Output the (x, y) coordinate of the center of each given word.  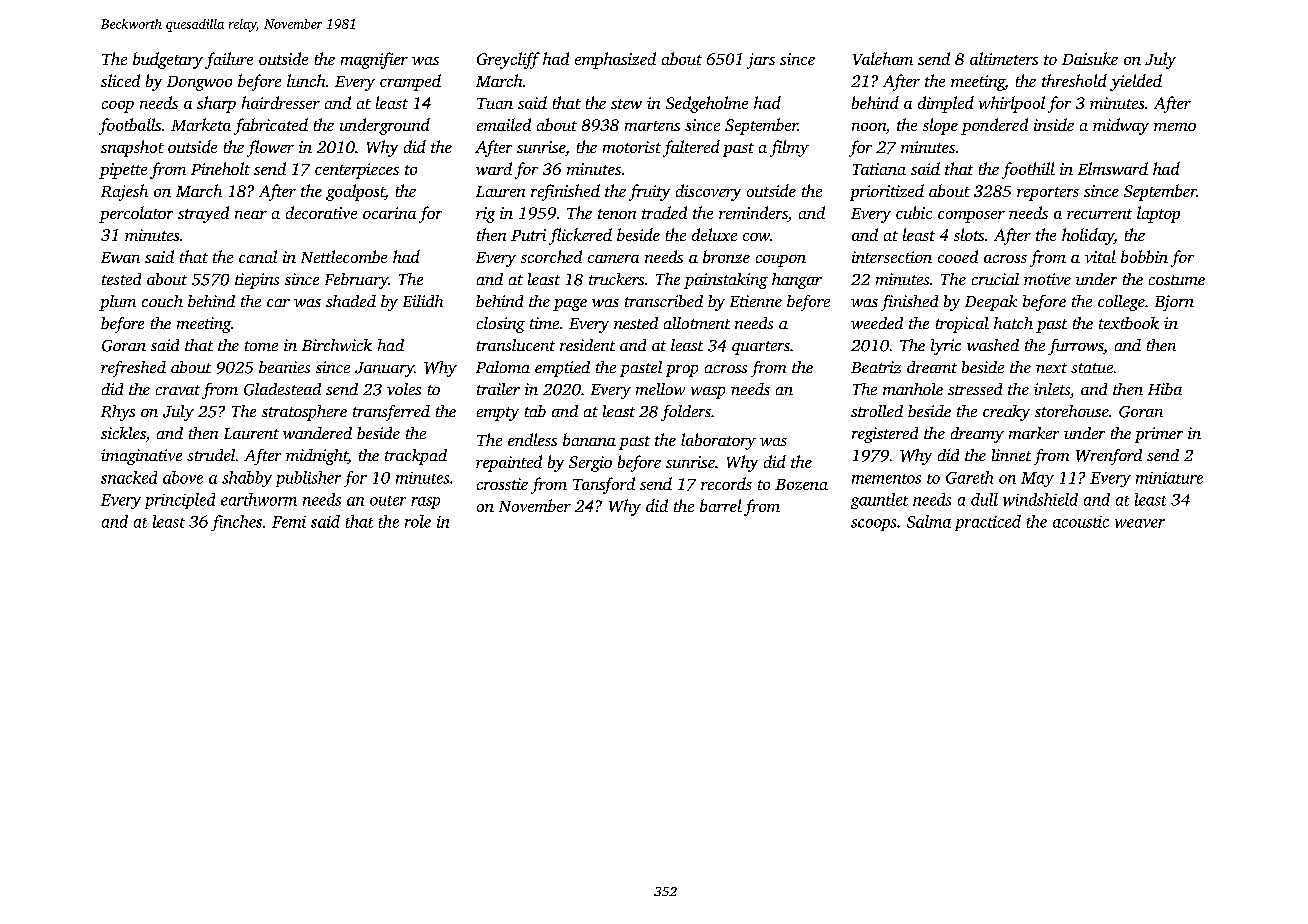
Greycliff (508, 60)
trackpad (416, 457)
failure (229, 60)
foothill (1028, 170)
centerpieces (357, 171)
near (251, 215)
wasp (708, 393)
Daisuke (1090, 58)
